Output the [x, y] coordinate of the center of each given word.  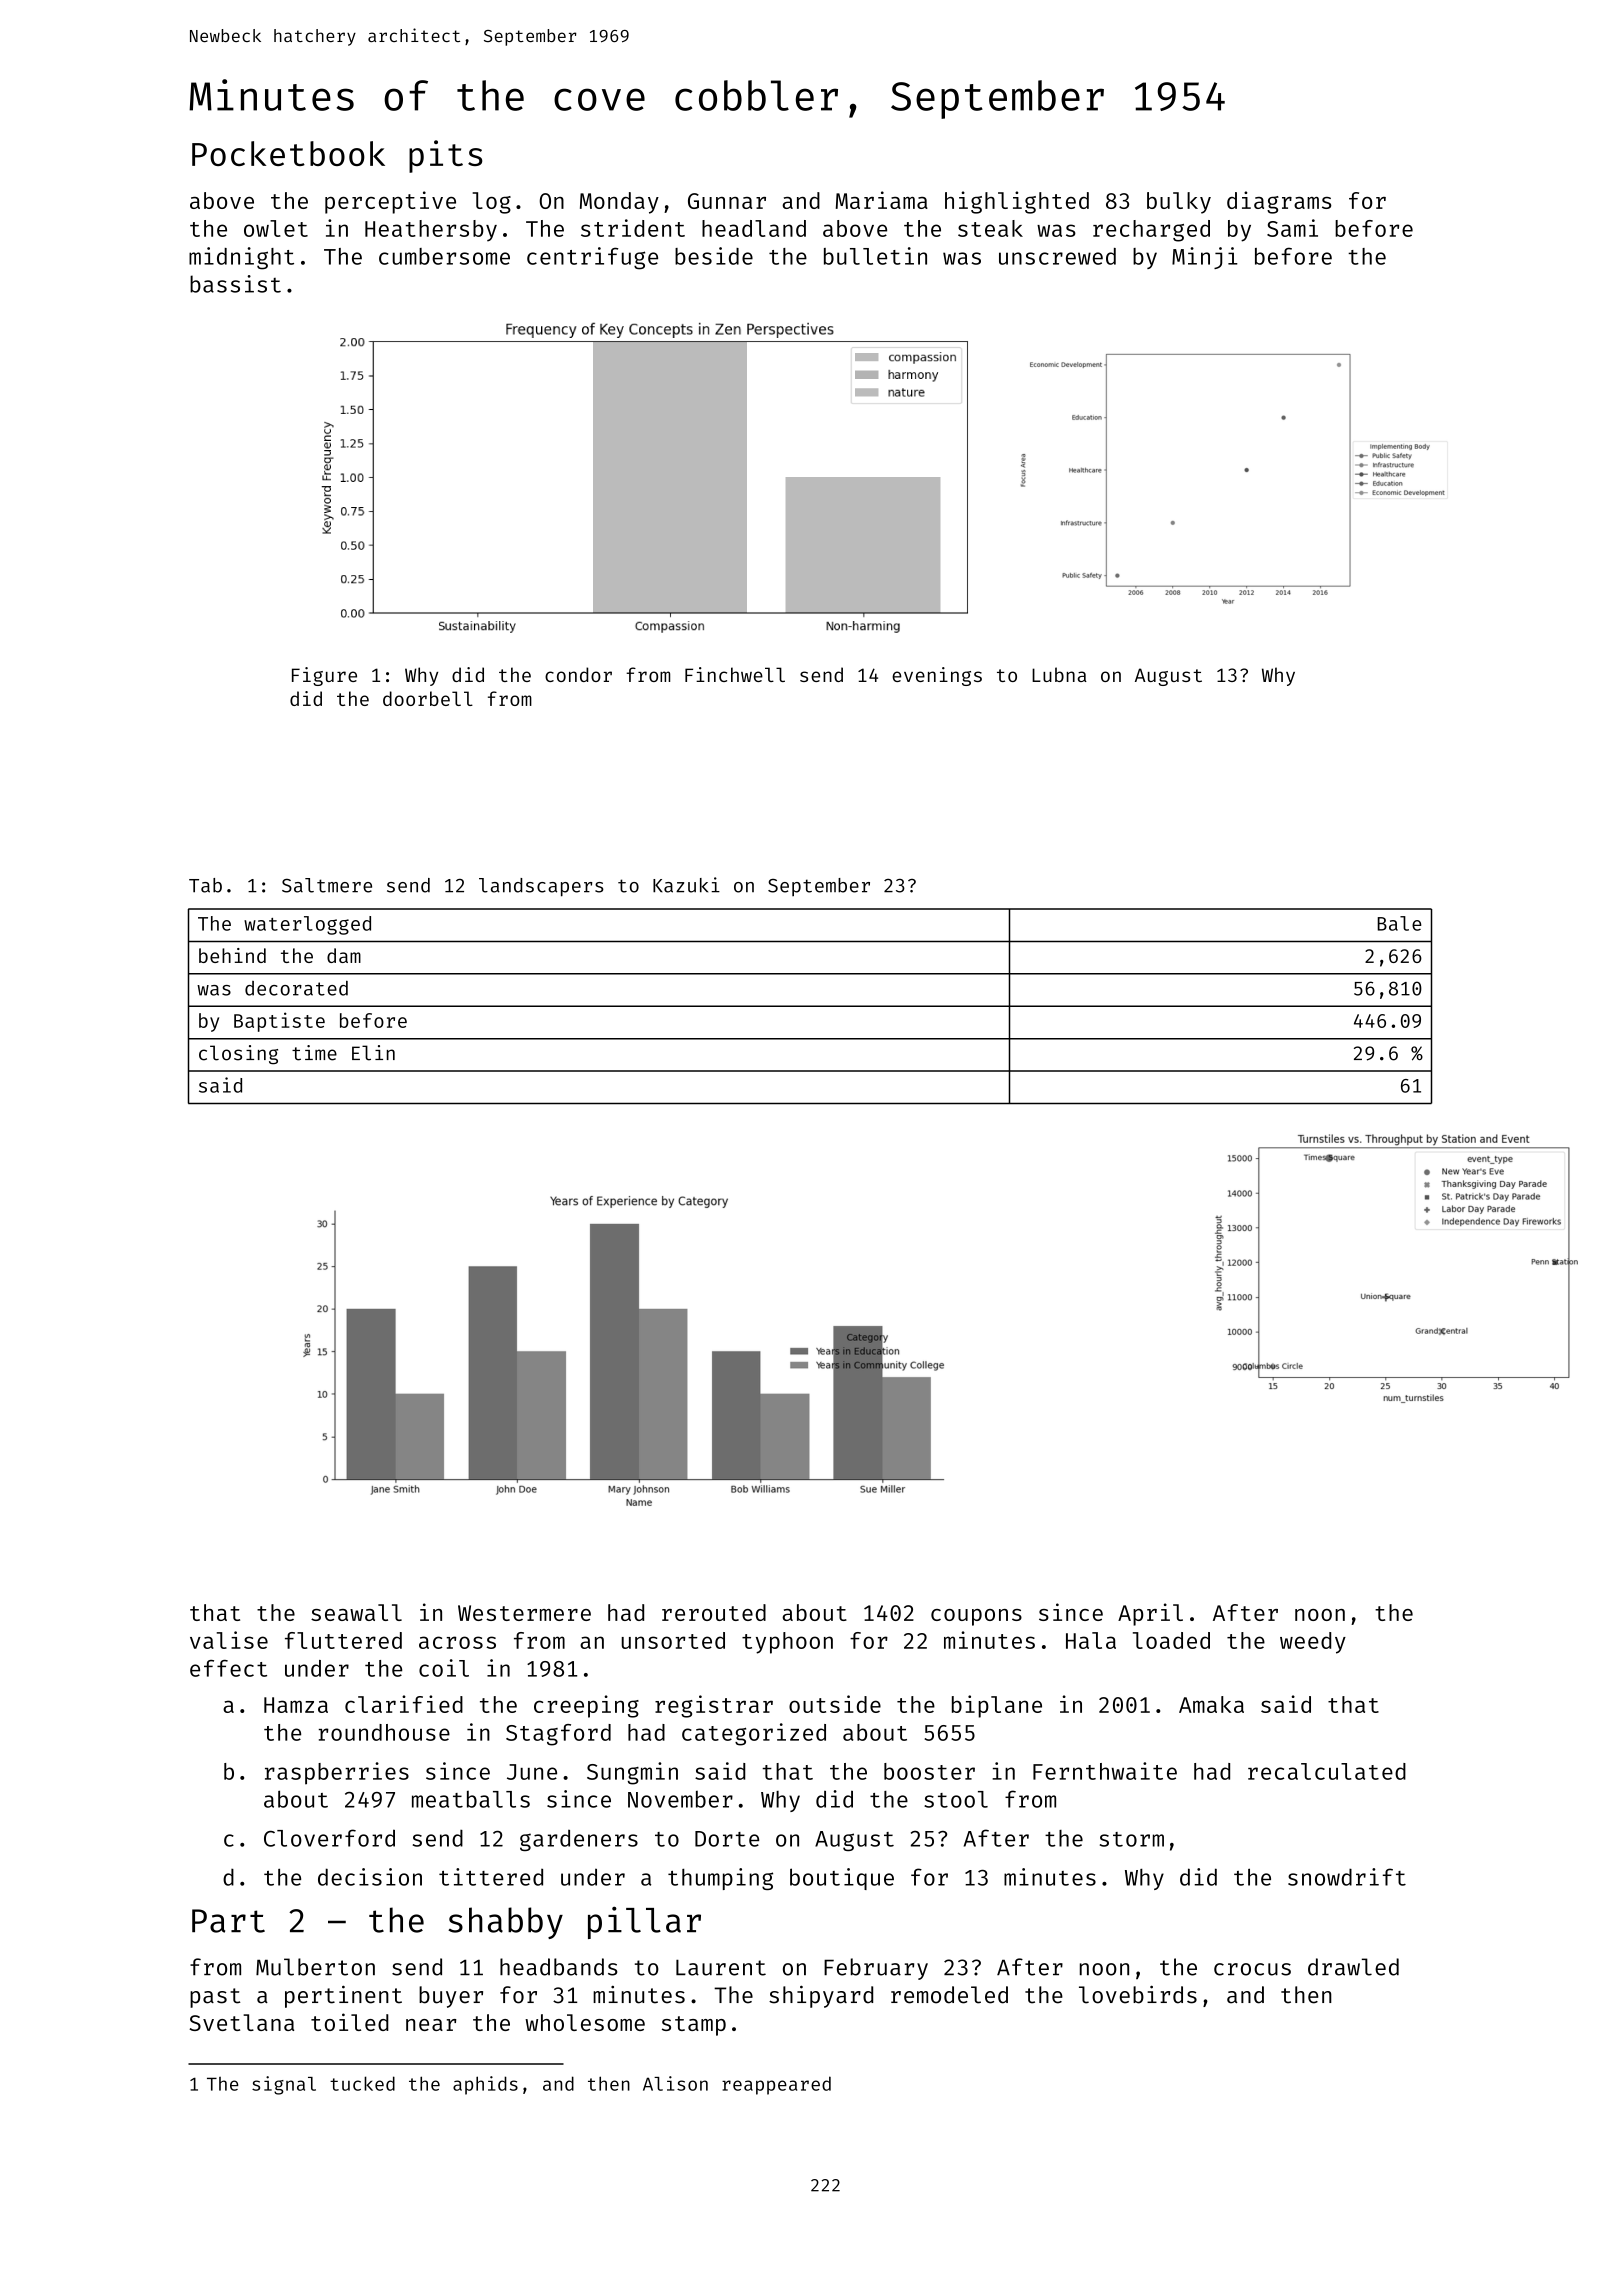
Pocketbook [288, 153]
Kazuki [686, 885]
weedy [1313, 1643]
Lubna [1059, 674]
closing [238, 1055]
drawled [1353, 1967]
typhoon [787, 1643]
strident [633, 228]
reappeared [776, 2085]
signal [284, 2085]
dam [344, 955]
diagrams [1279, 202]
